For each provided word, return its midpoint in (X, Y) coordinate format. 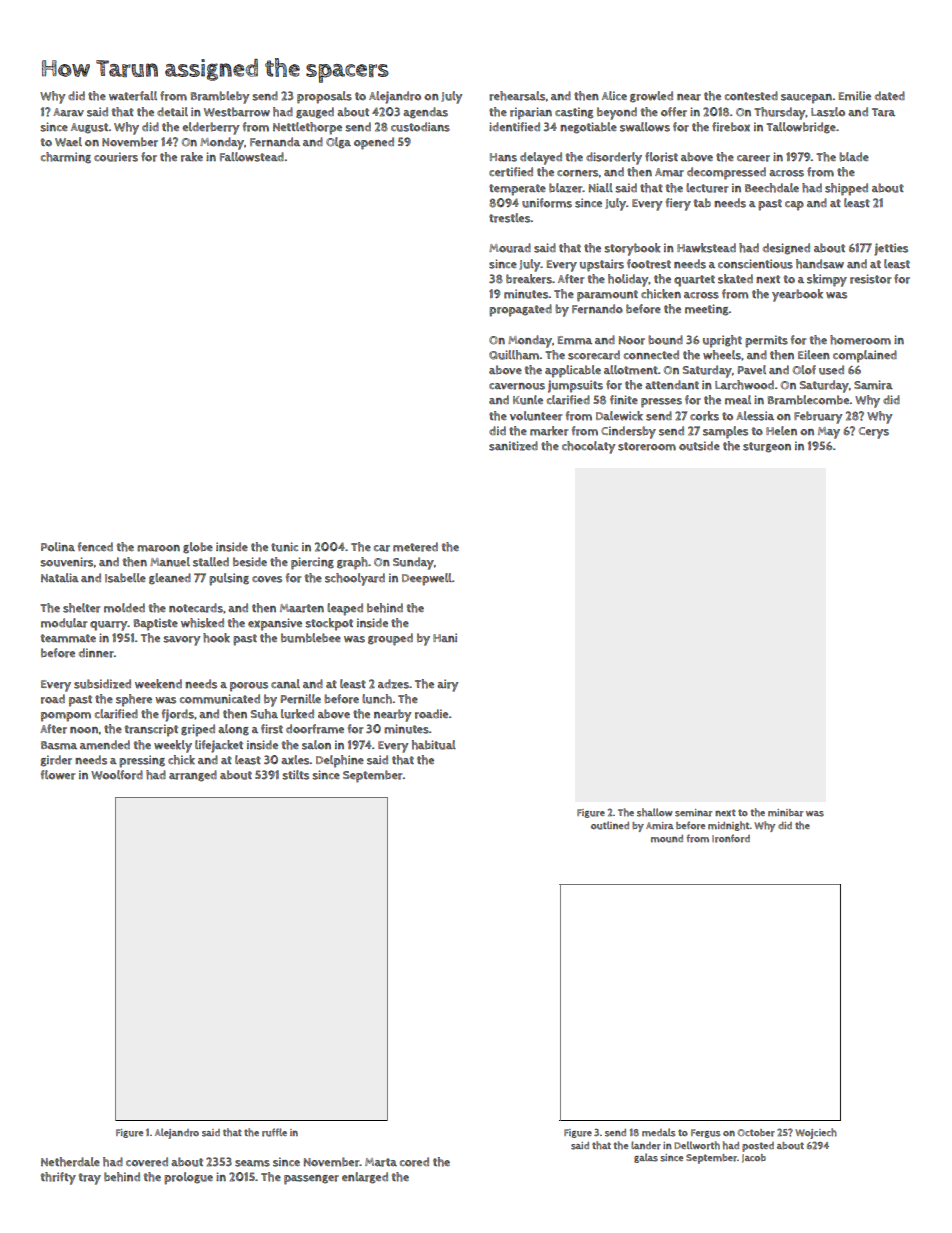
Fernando (597, 309)
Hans (503, 157)
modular (64, 623)
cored (414, 1162)
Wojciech (816, 1133)
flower (58, 775)
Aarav (68, 112)
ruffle (274, 1132)
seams (252, 1163)
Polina (58, 547)
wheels (722, 355)
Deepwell (427, 579)
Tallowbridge (801, 128)
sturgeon (767, 447)
